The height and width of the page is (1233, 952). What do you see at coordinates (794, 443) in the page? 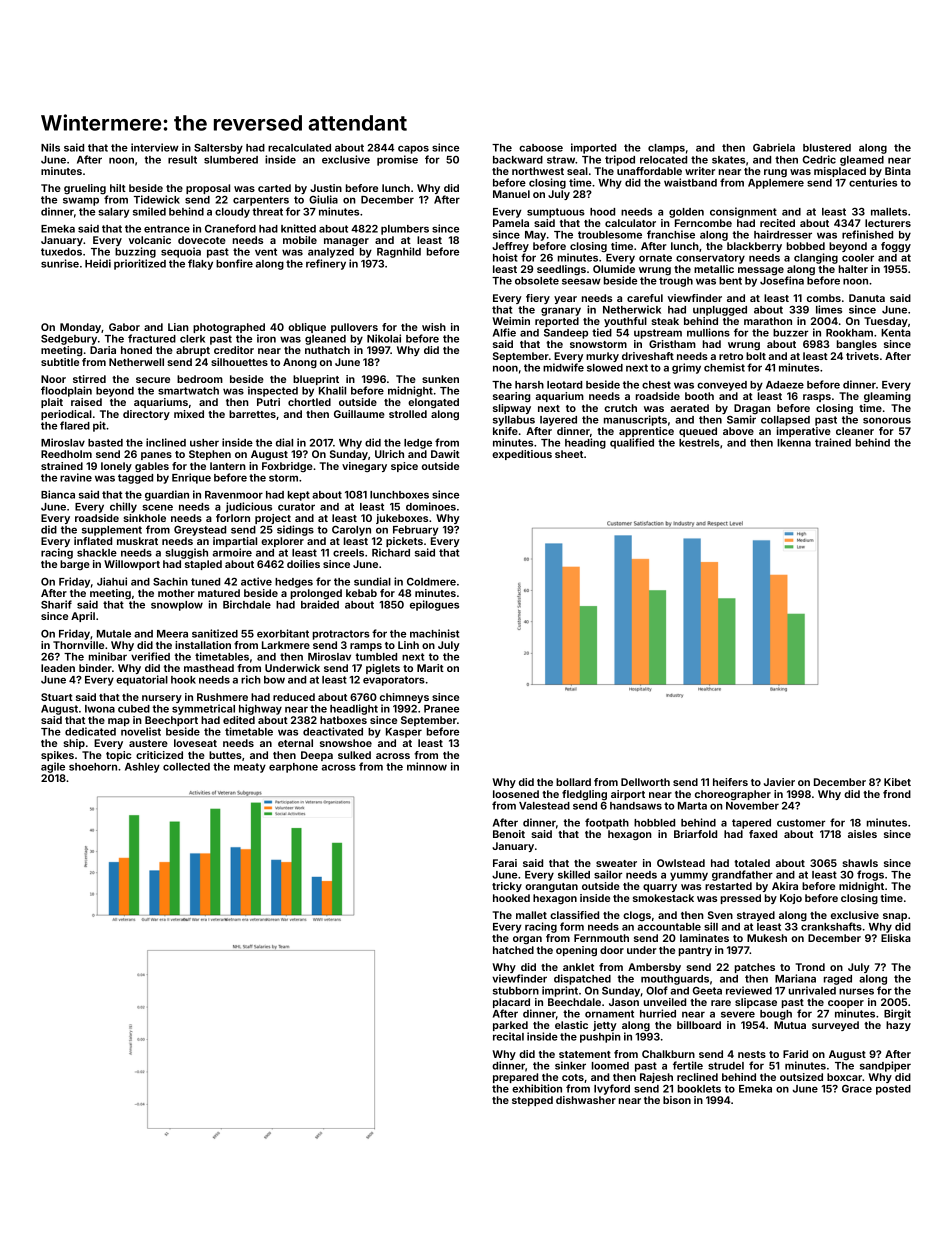
I see `Ikenna` at bounding box center [794, 443].
